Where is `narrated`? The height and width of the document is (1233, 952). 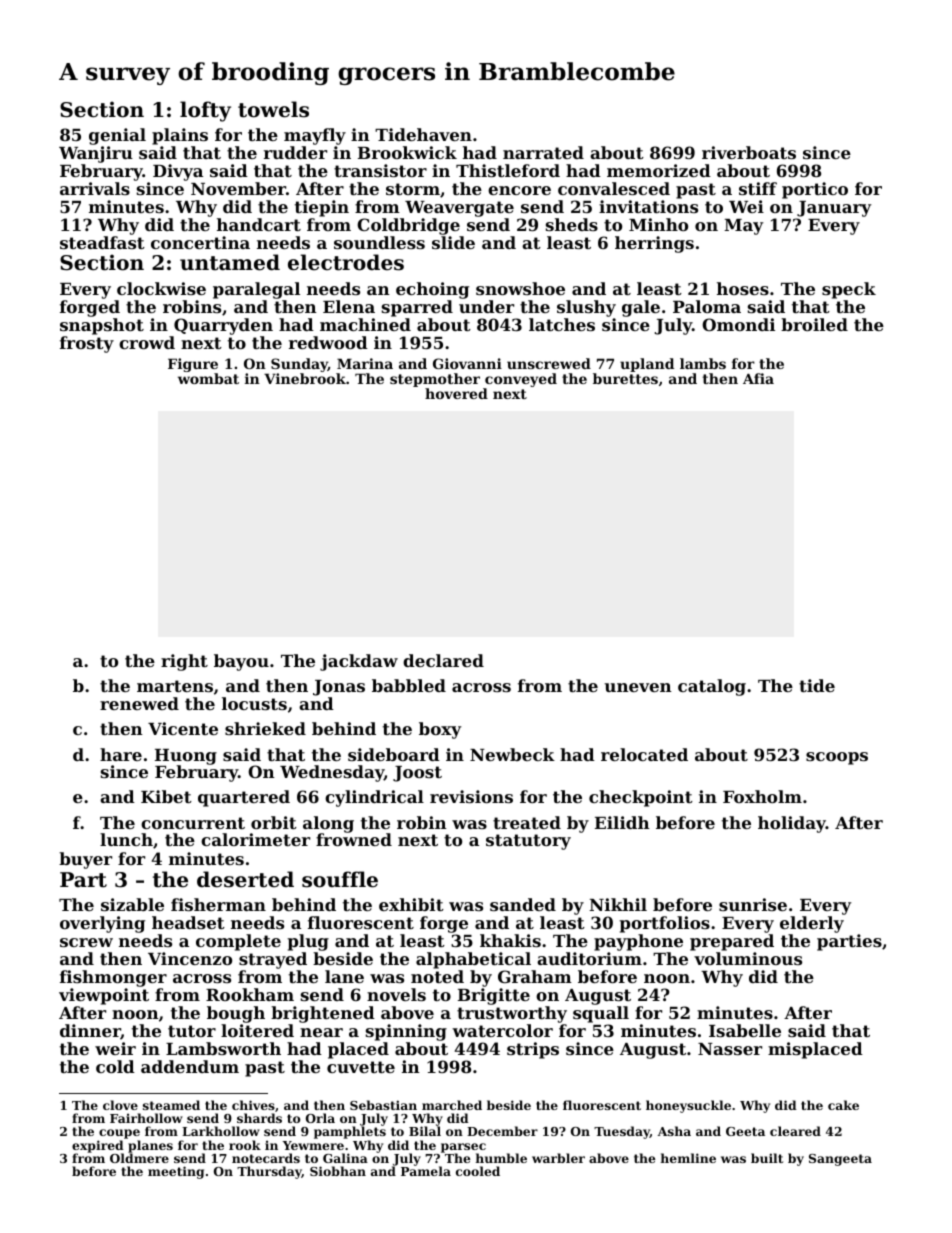
narrated is located at coordinates (543, 152).
